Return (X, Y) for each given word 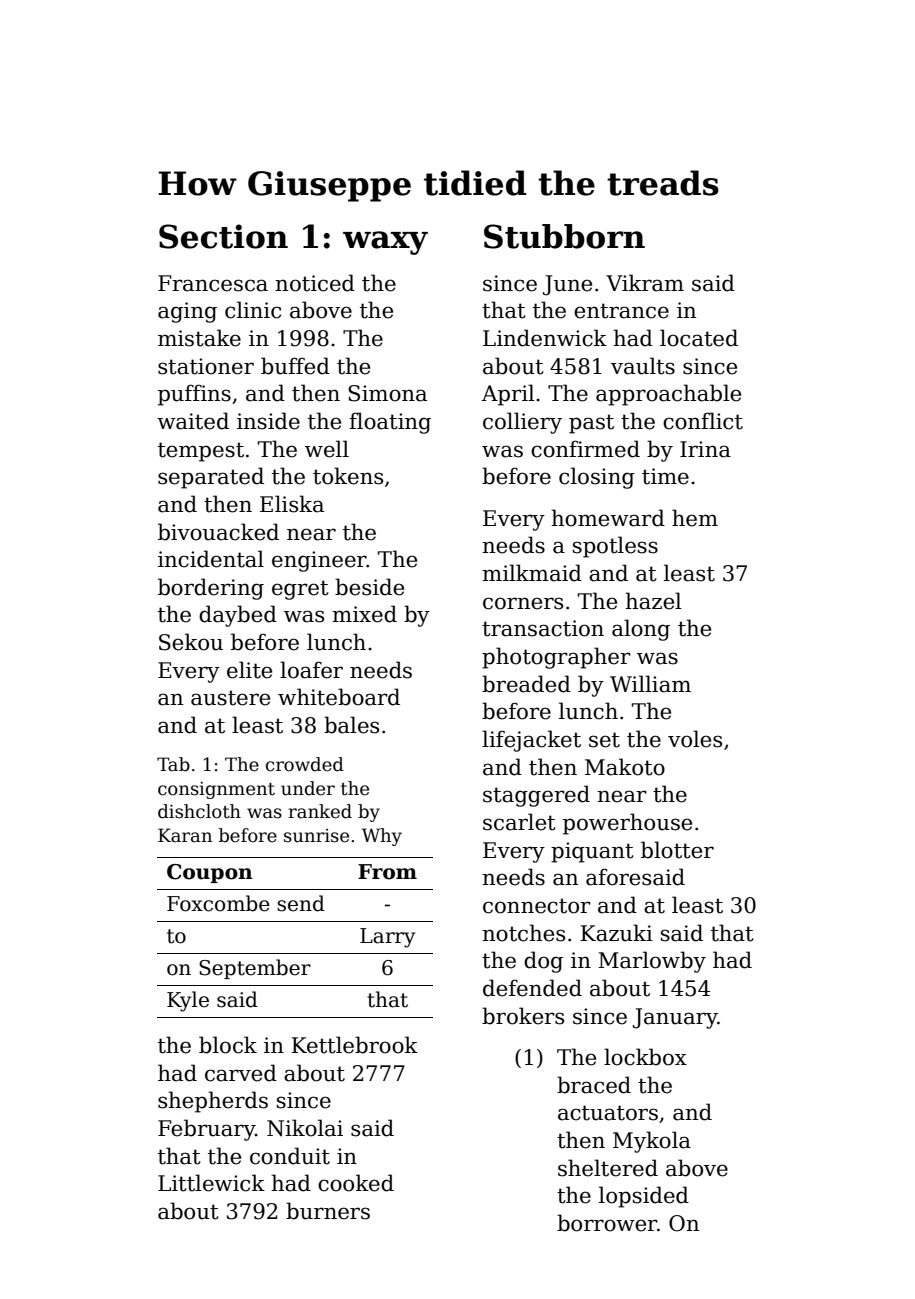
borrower (607, 1223)
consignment (216, 790)
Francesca (213, 283)
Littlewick (211, 1183)
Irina (705, 449)
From (387, 872)
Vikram (645, 283)
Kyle (188, 1001)
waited (193, 421)
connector (537, 906)
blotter (677, 850)
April (508, 395)
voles (695, 739)
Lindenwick (545, 338)
